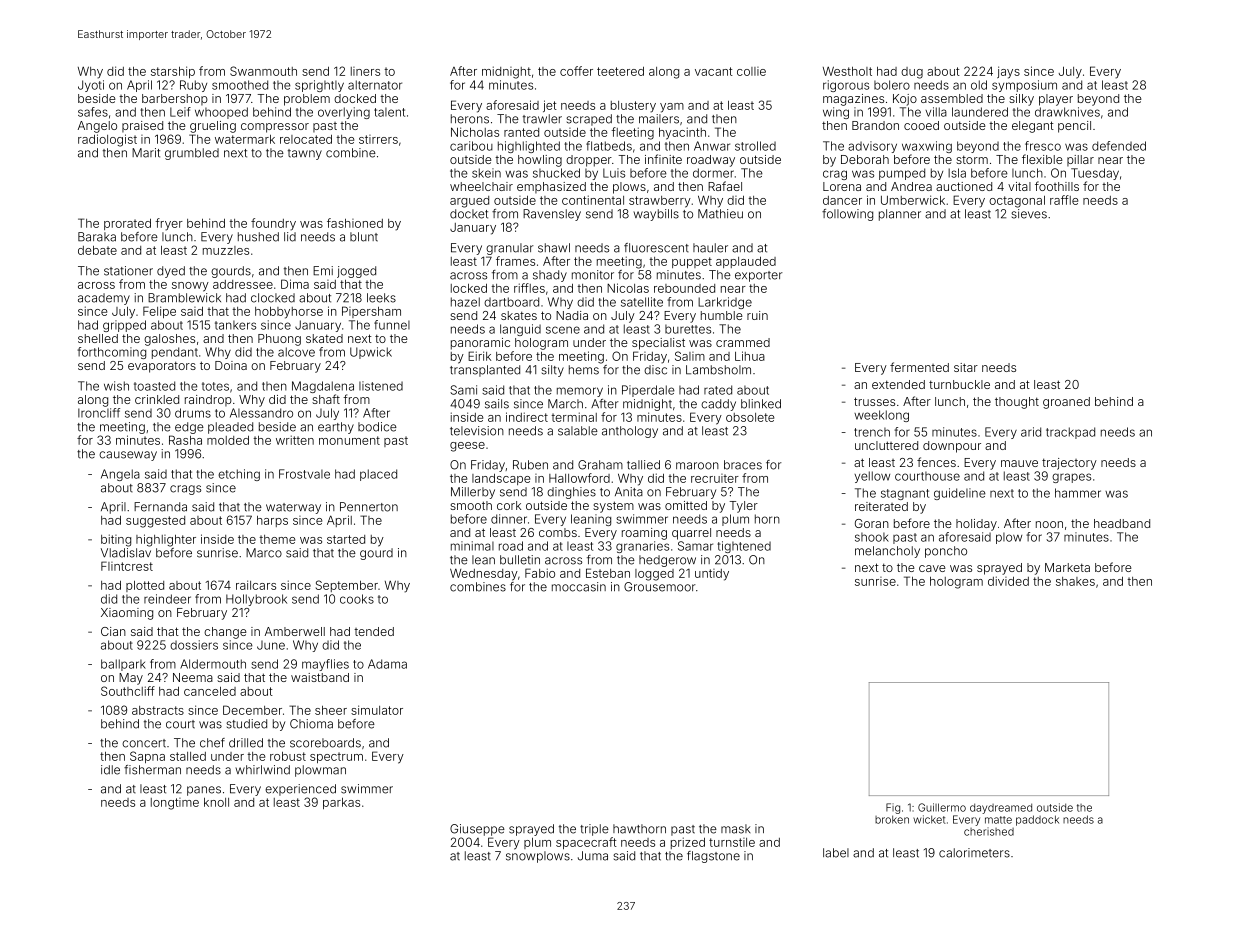 Image resolution: width=1233 pixels, height=952 pixels. Describe the element at coordinates (173, 72) in the screenshot. I see `starship` at that location.
